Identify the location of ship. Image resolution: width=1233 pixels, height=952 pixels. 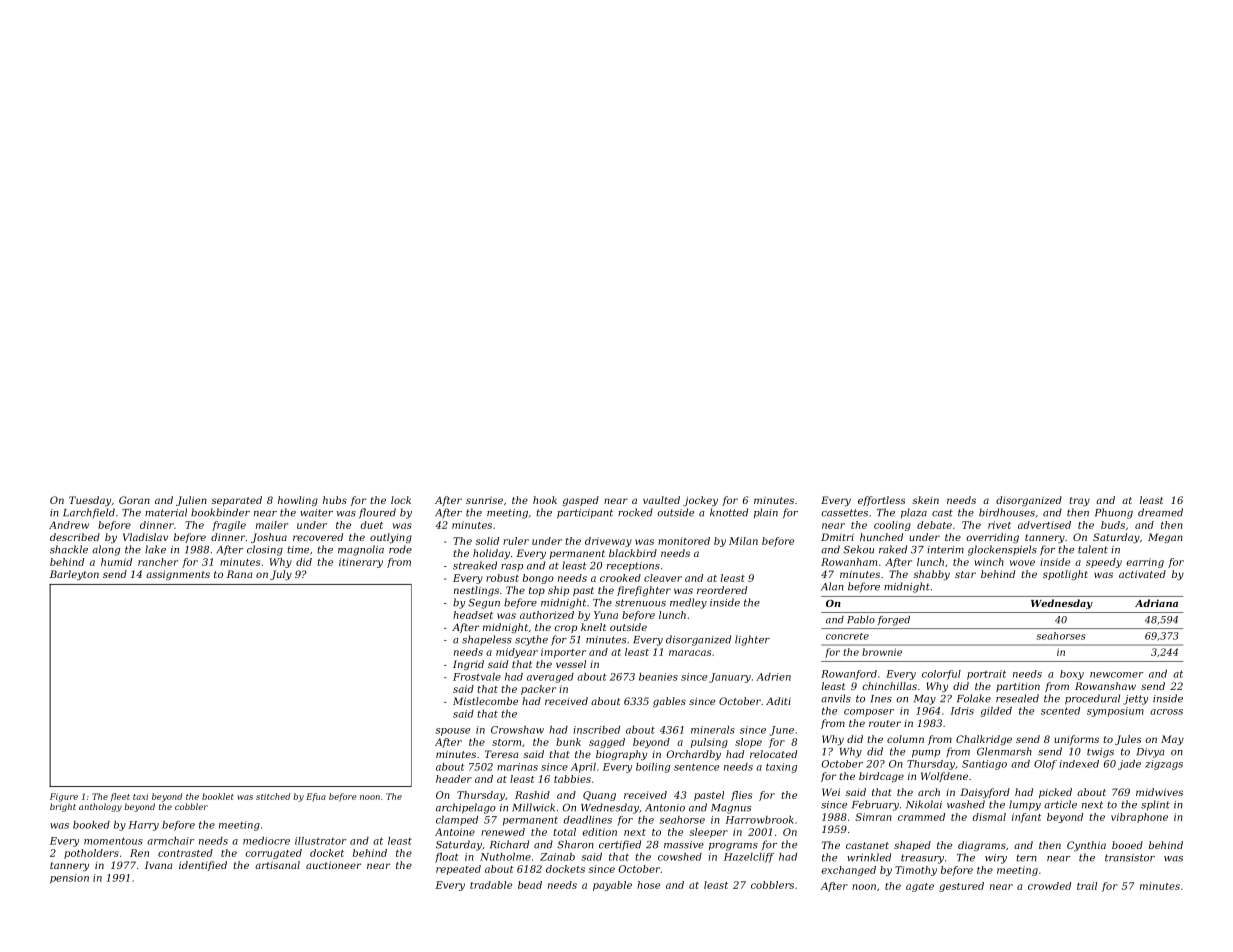
(558, 591).
